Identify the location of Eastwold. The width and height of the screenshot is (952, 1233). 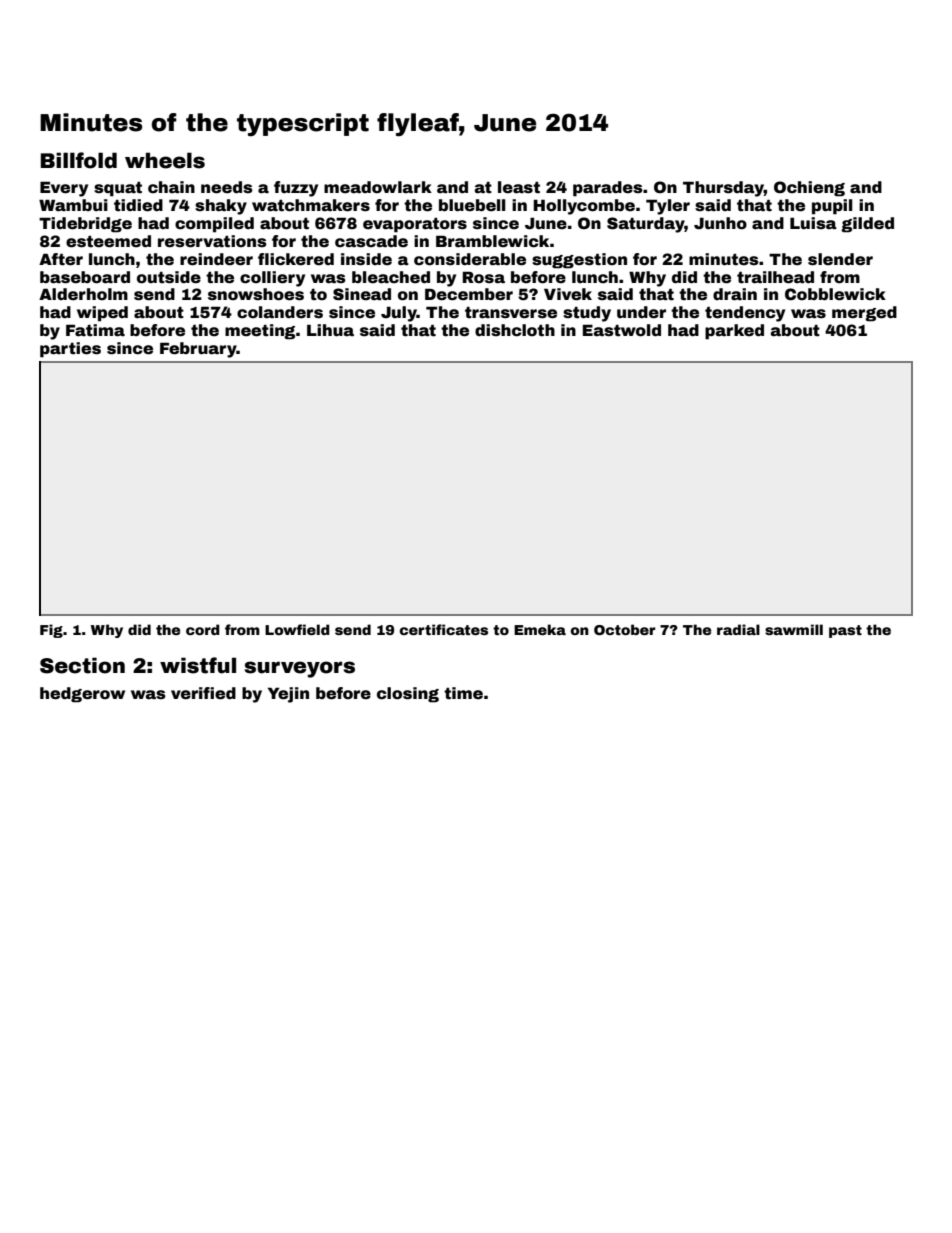
(622, 330).
